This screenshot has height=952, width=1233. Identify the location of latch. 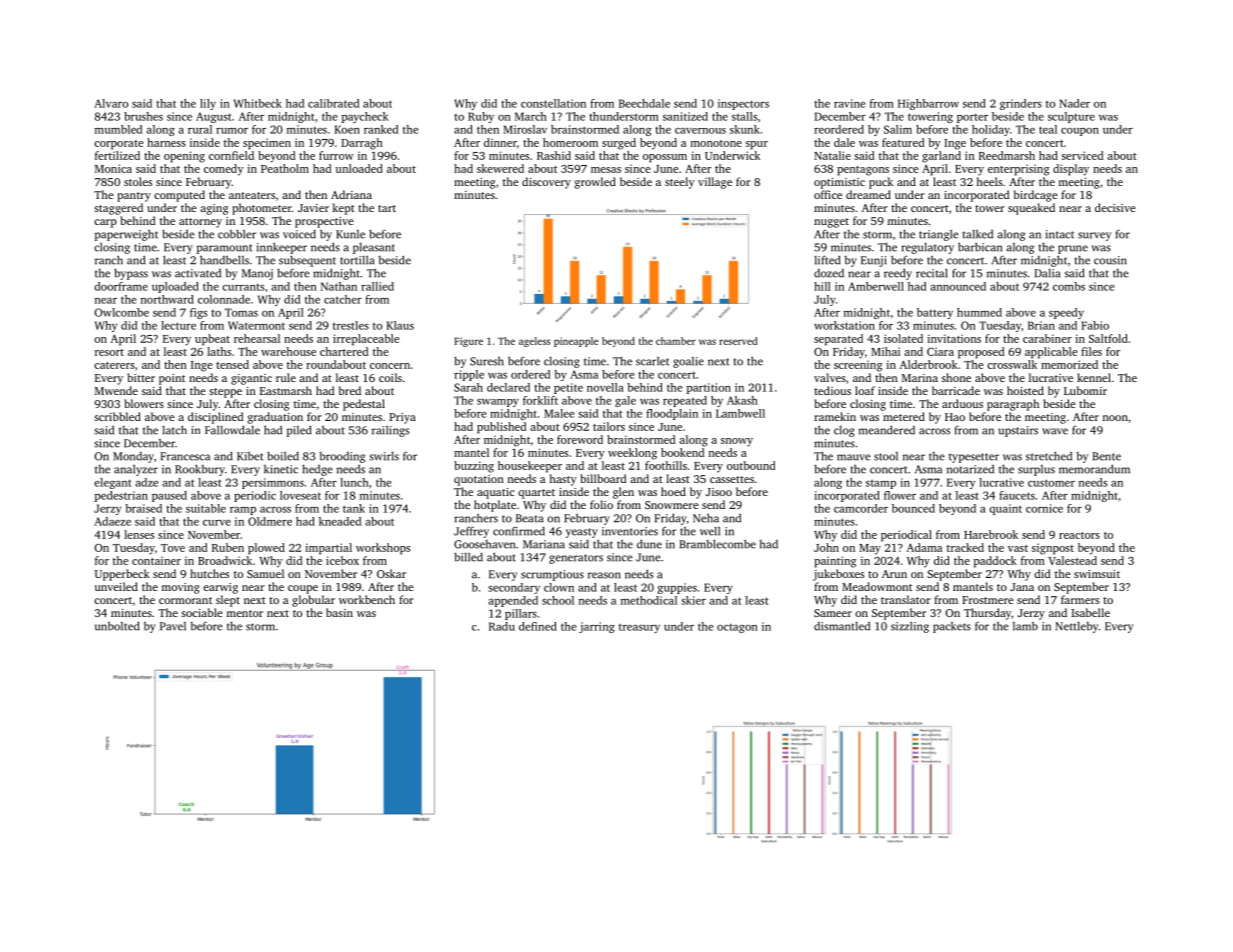
(174, 430).
